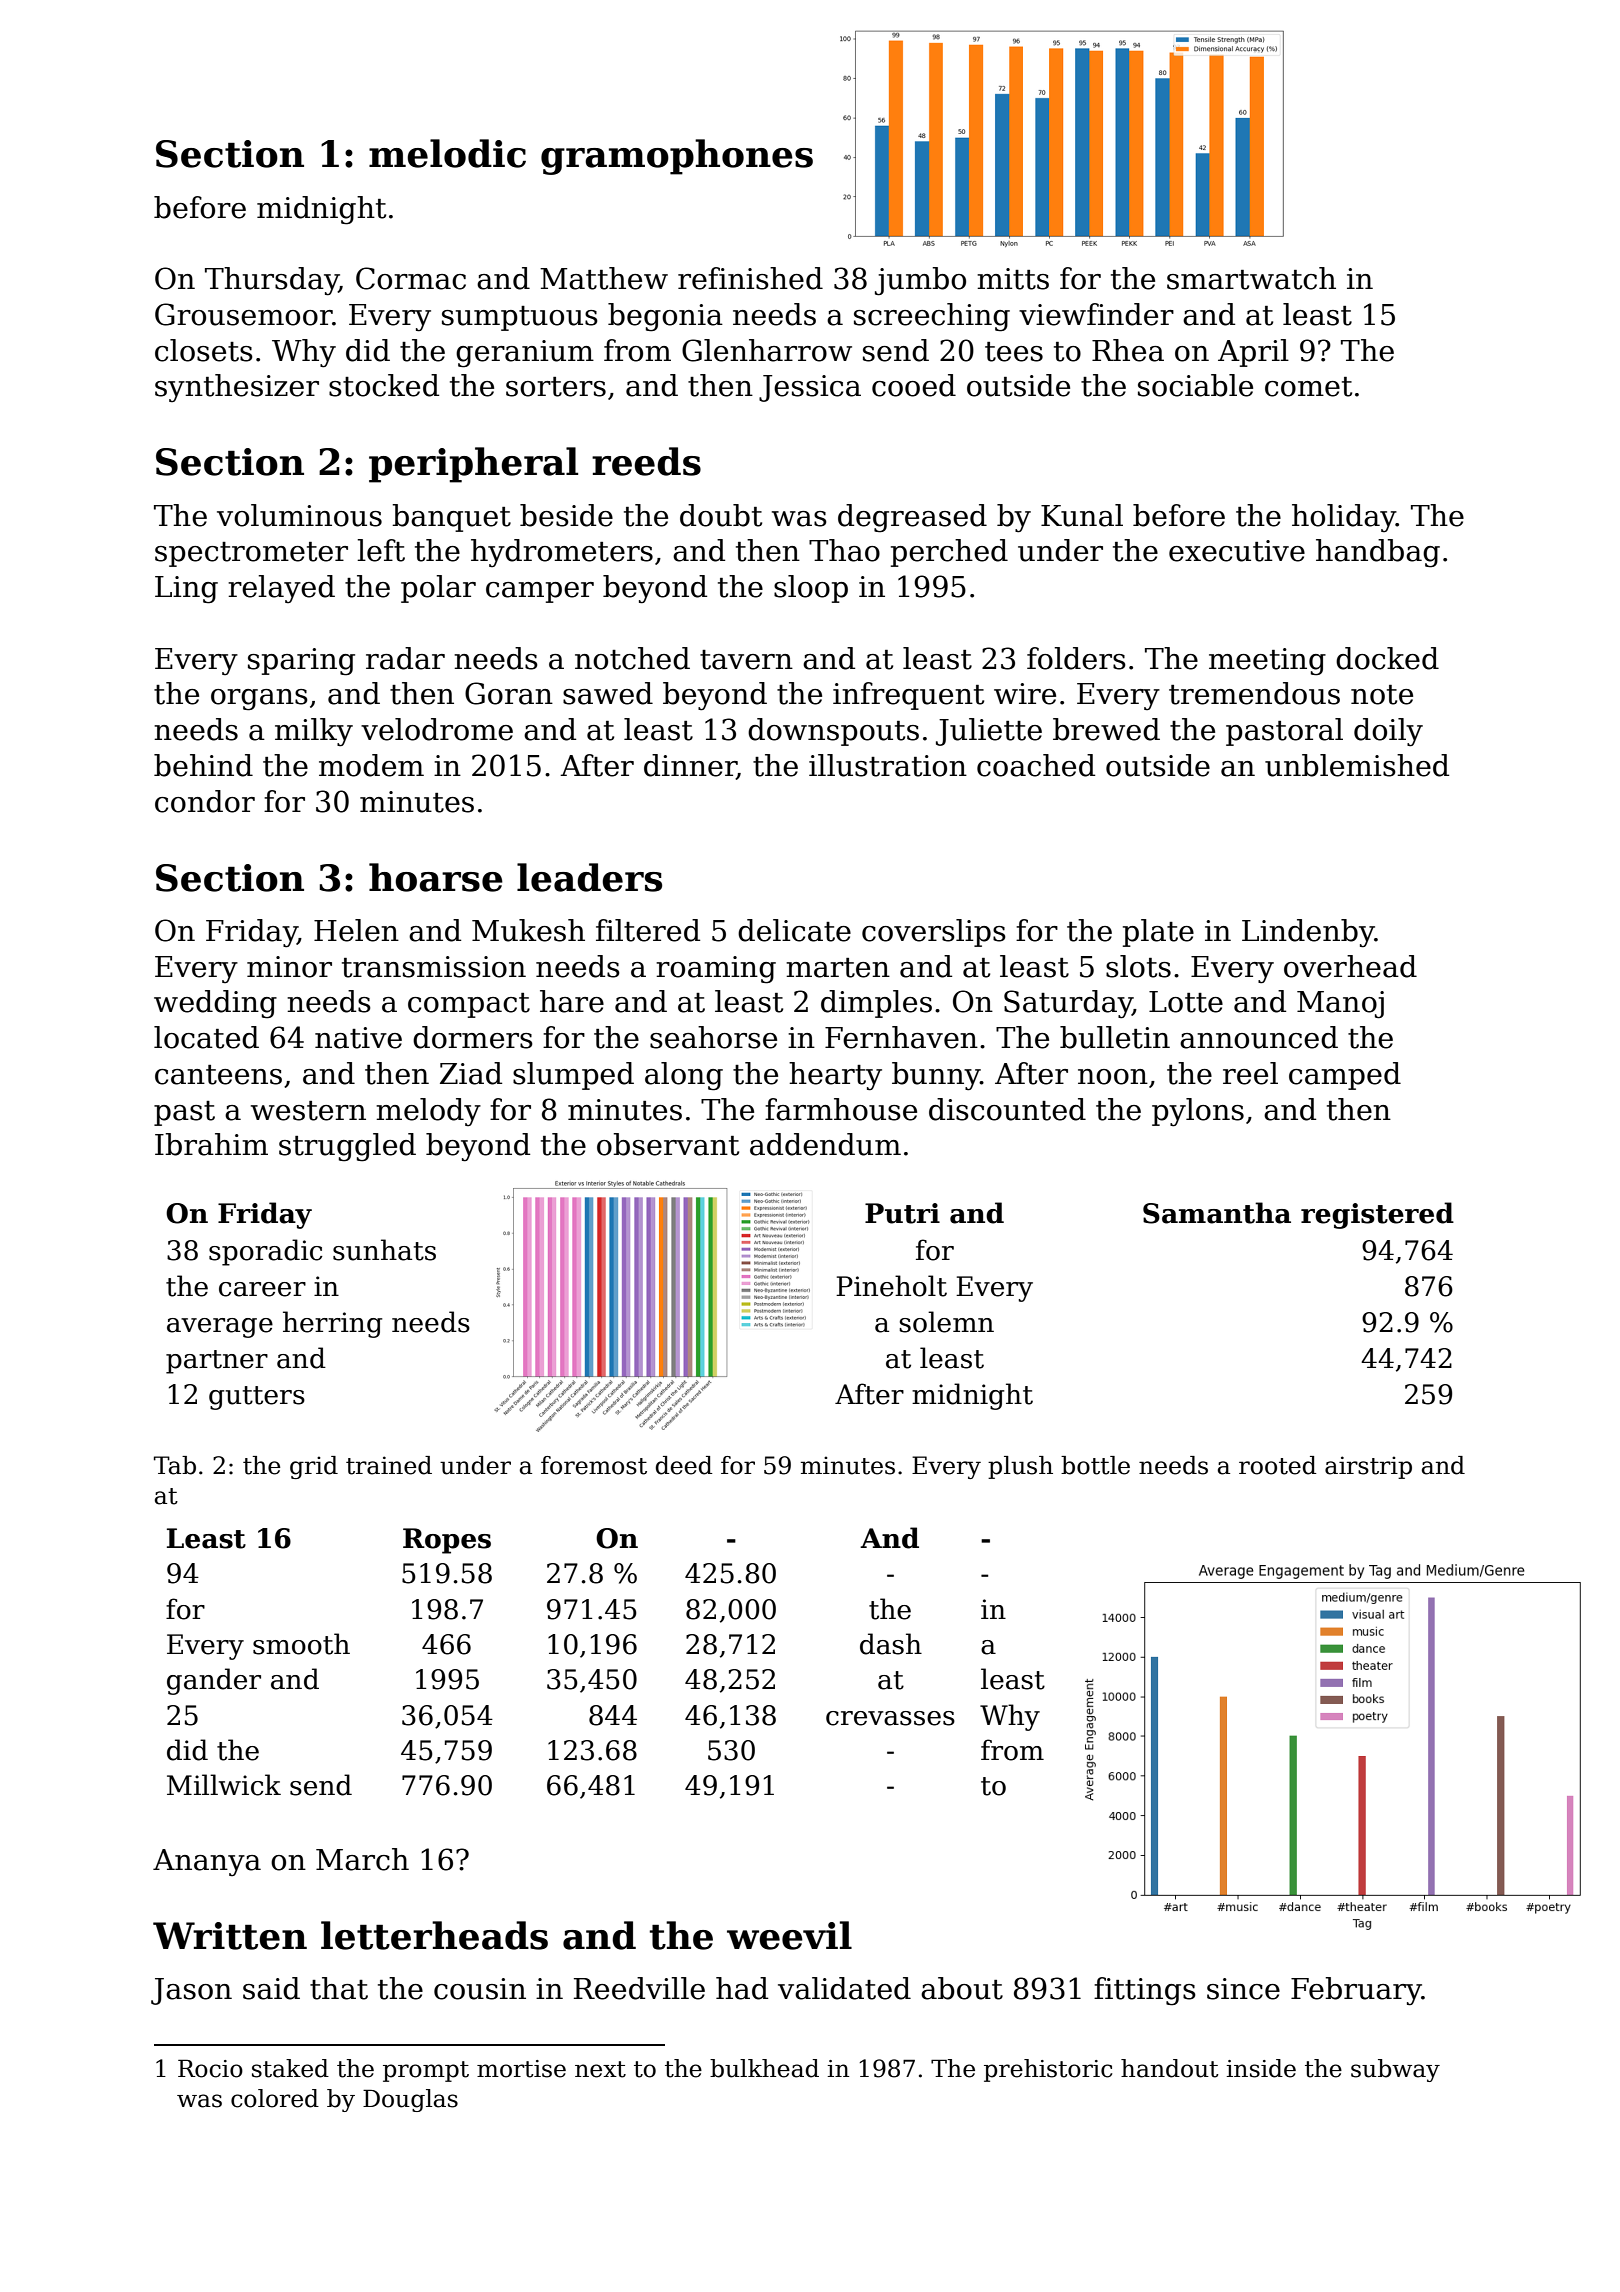 This screenshot has width=1620, height=2292. What do you see at coordinates (608, 693) in the screenshot?
I see `sawed` at bounding box center [608, 693].
